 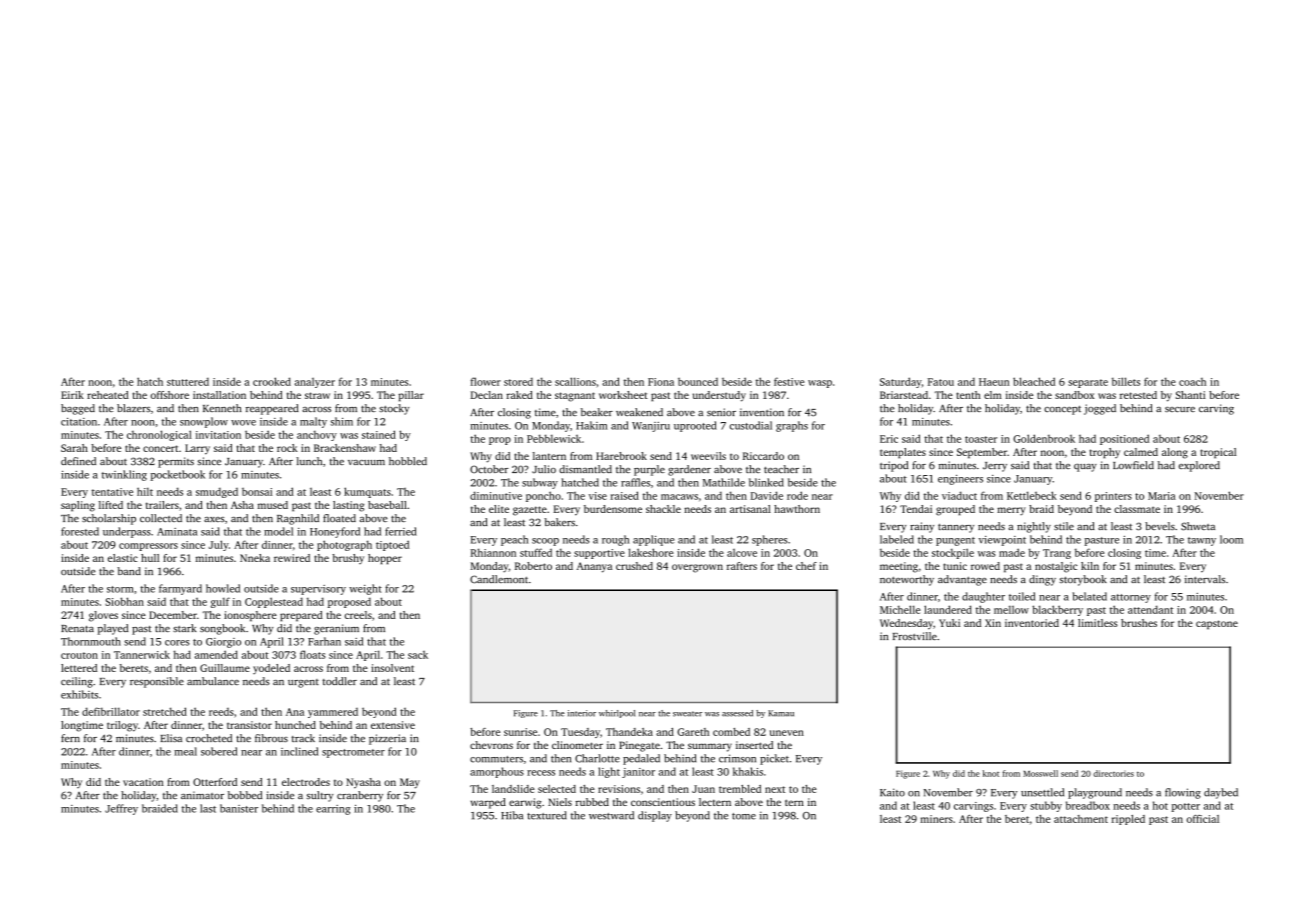 I want to click on trailers, so click(x=162, y=505).
